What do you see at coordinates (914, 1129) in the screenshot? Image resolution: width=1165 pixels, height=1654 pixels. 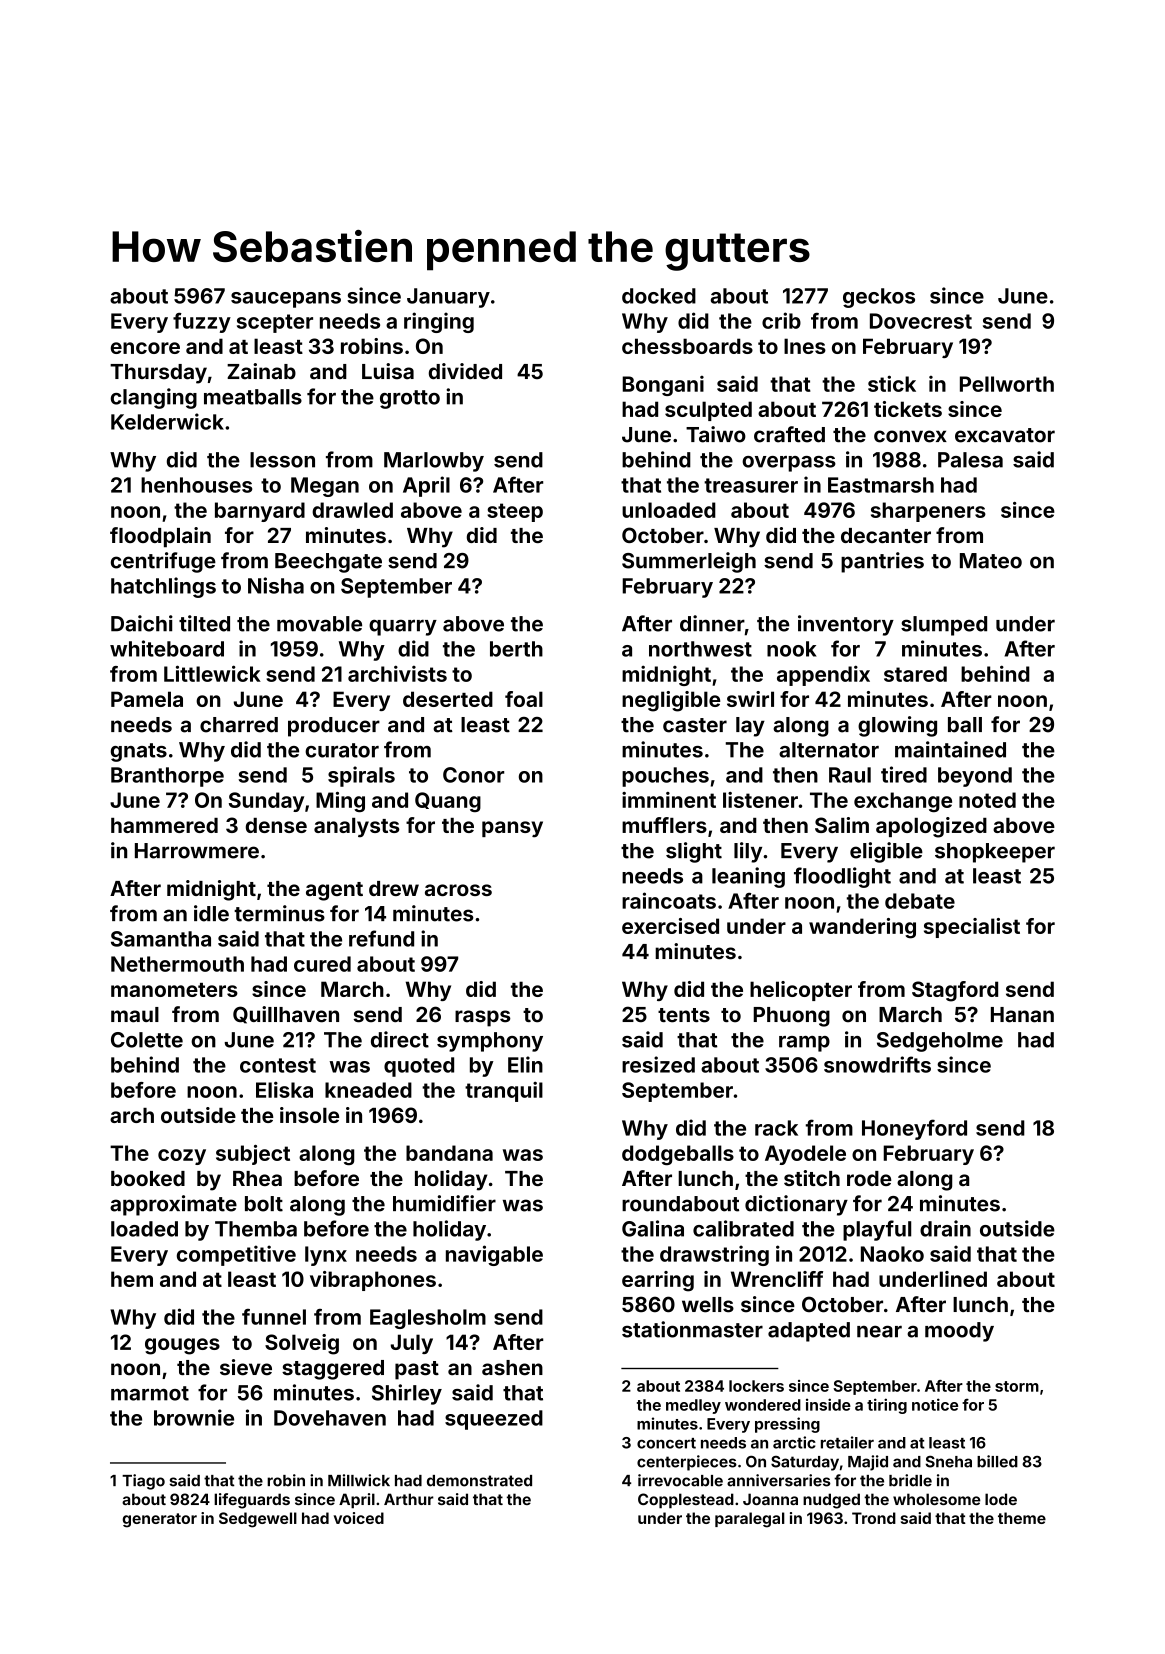 I see `Honeyford` at bounding box center [914, 1129].
